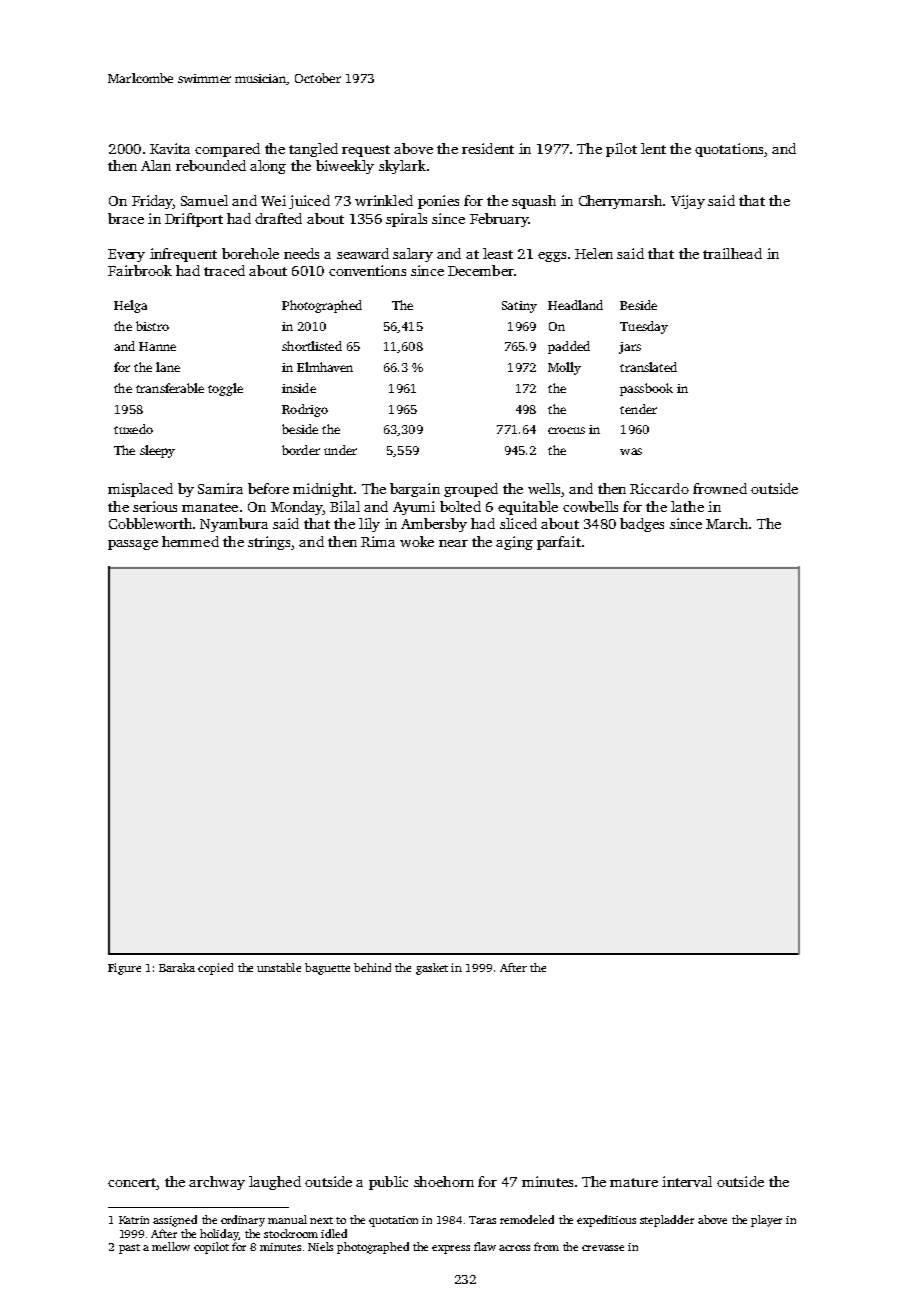 This page has width=908, height=1316. Describe the element at coordinates (594, 253) in the page. I see `Helen` at that location.
